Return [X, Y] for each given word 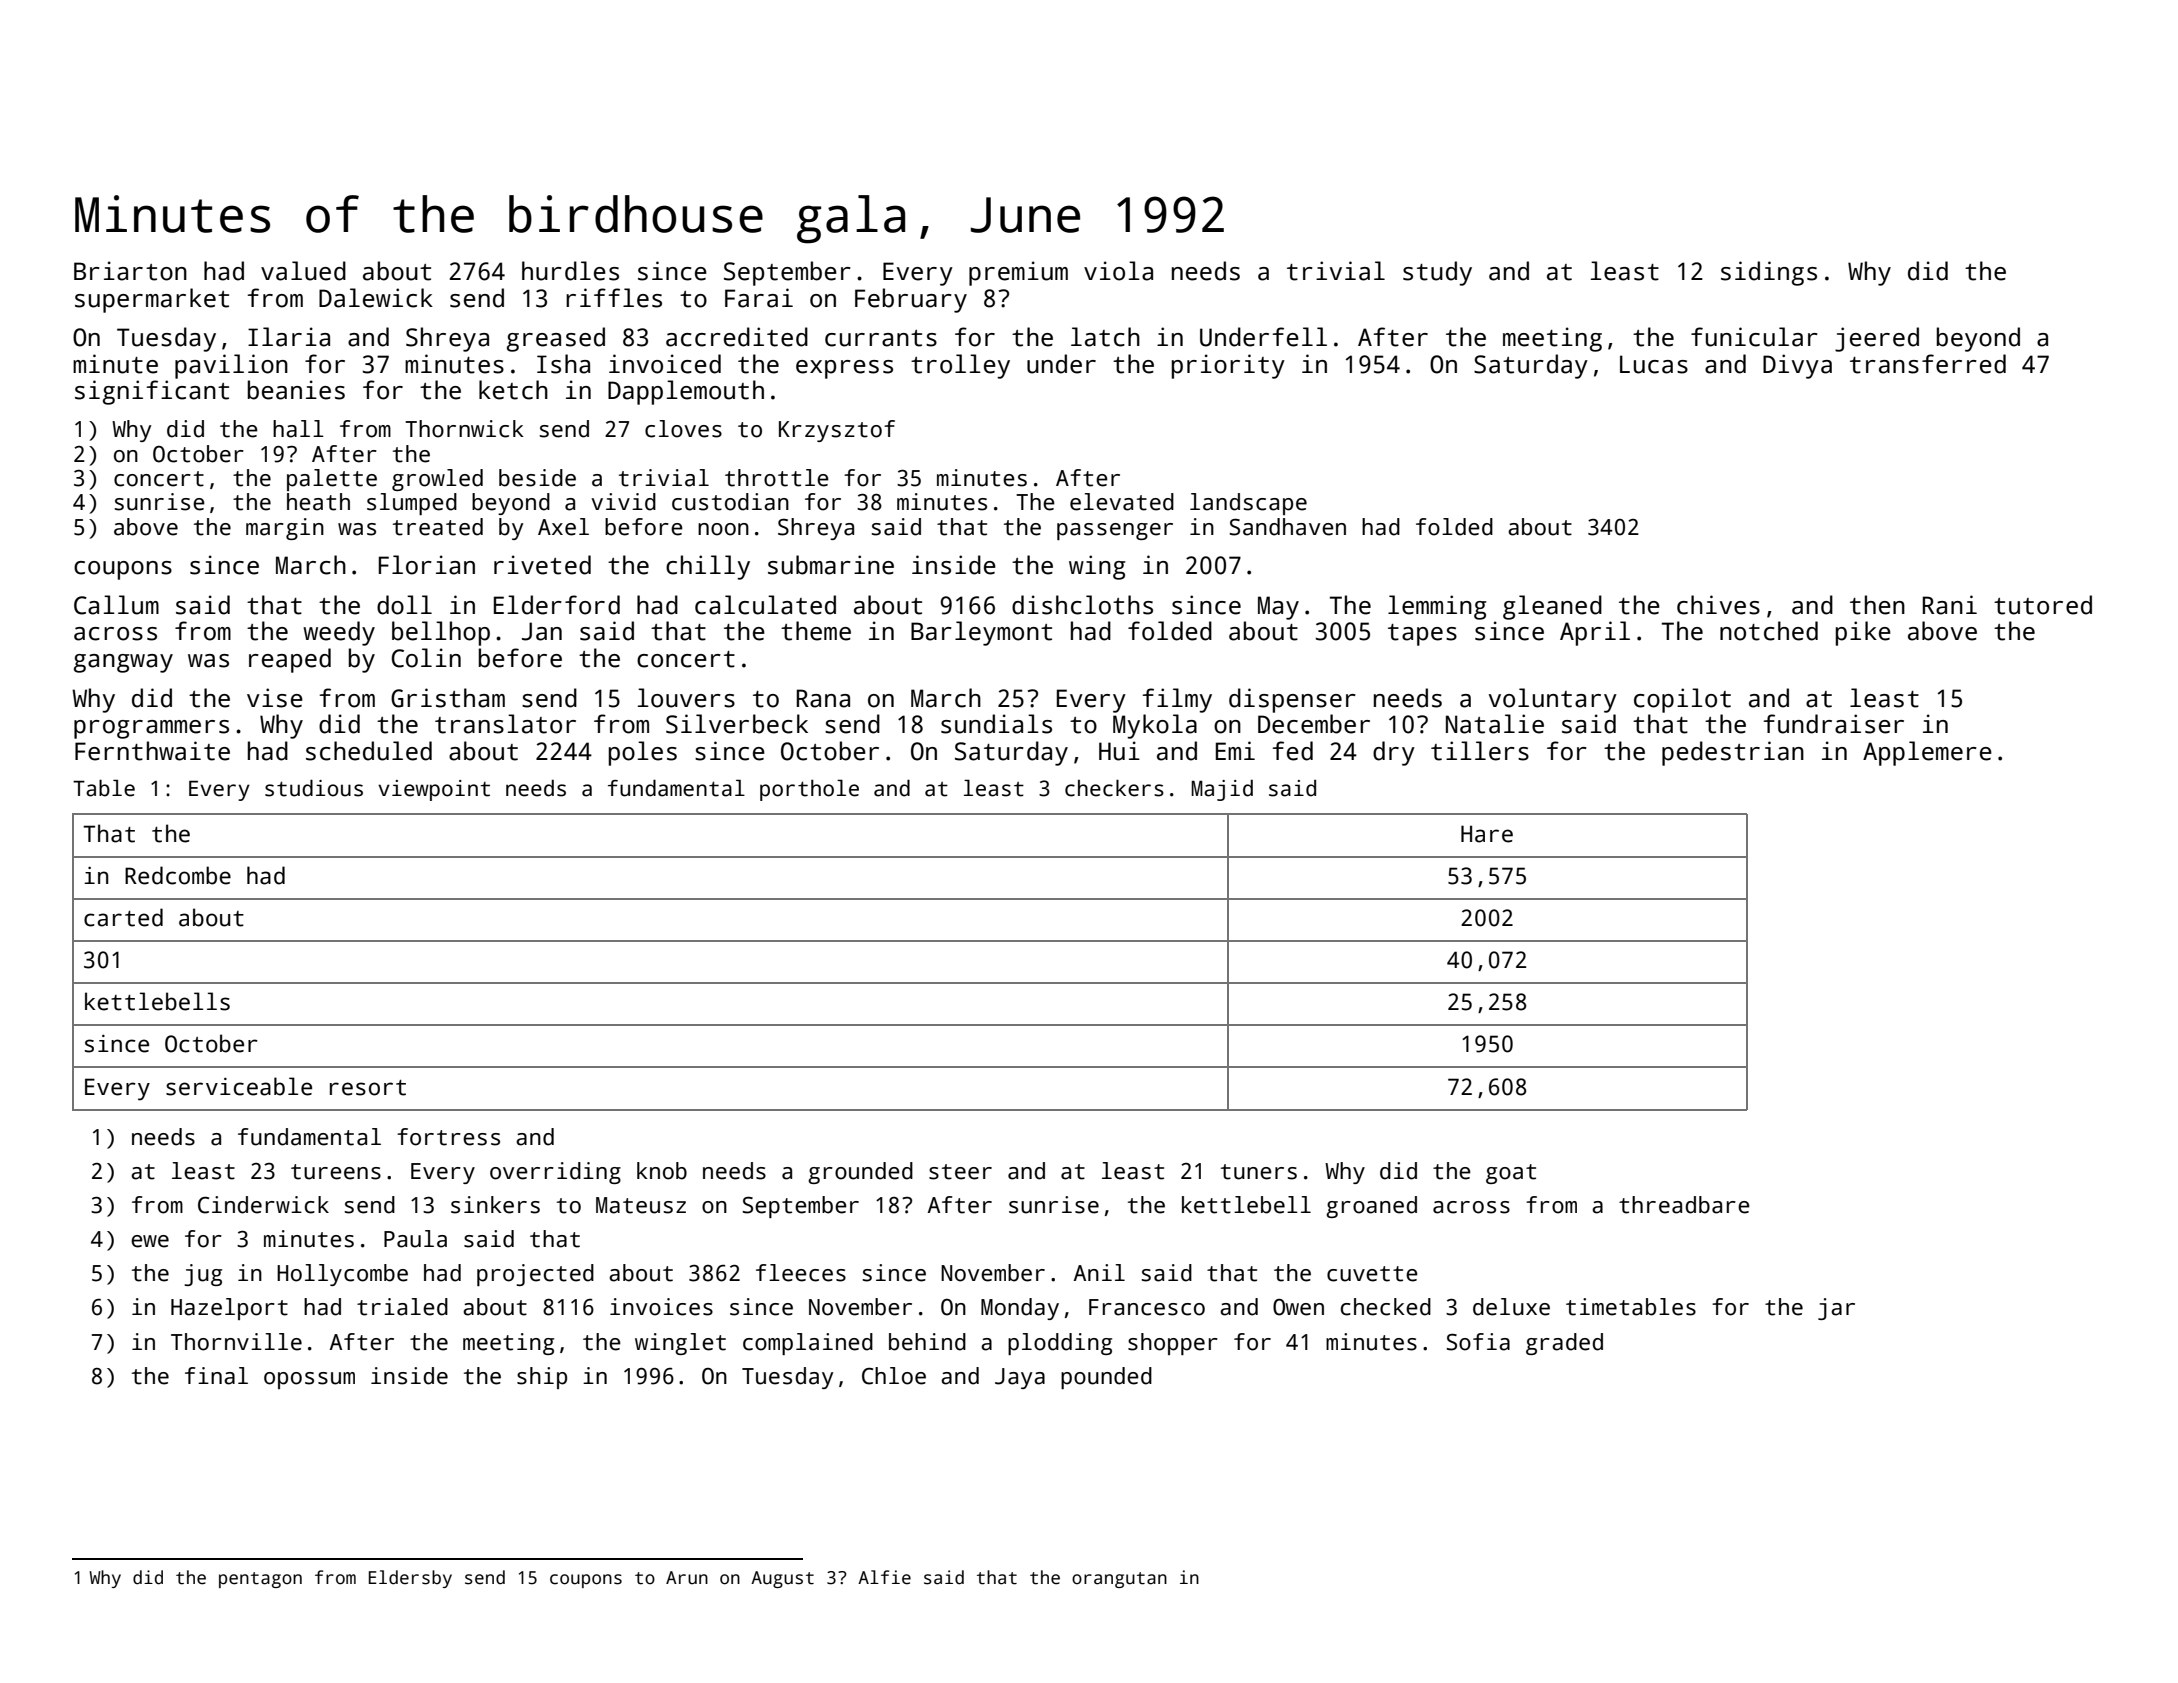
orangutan [1119, 1580]
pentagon [260, 1580]
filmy [1177, 700]
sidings [1769, 273]
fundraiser [1834, 724]
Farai [759, 298]
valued [303, 271]
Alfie [884, 1577]
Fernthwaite [152, 751]
